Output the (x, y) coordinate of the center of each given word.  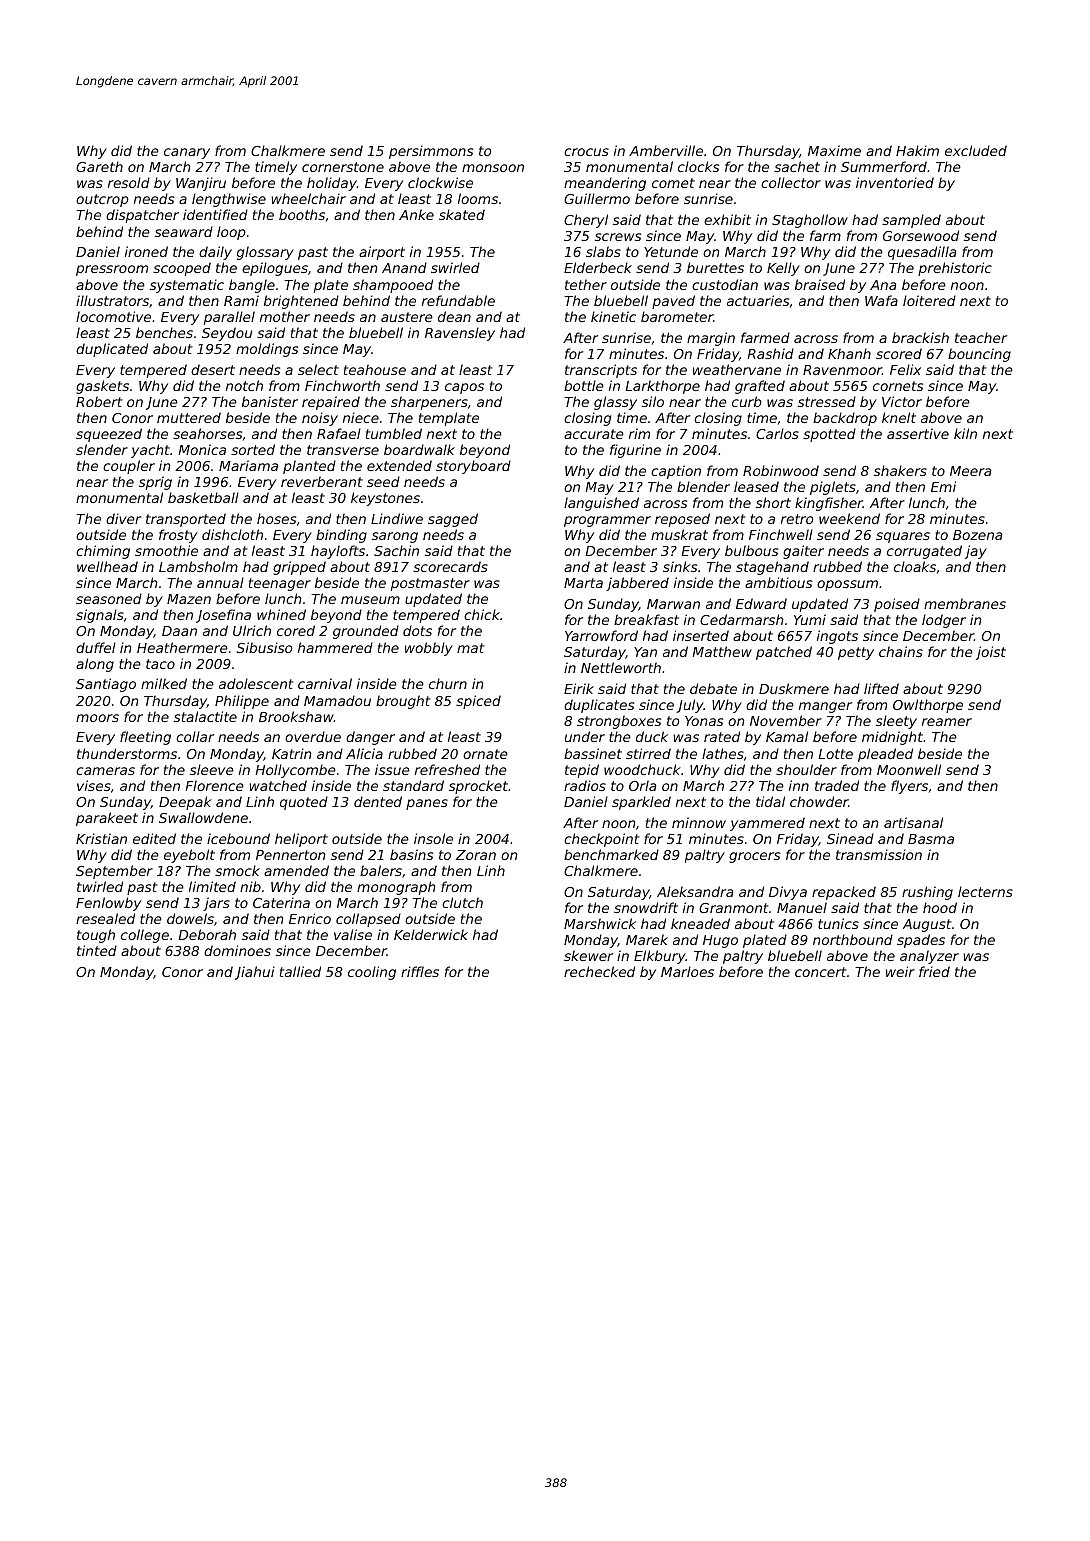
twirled (100, 886)
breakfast (646, 619)
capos (464, 388)
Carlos (777, 433)
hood (940, 907)
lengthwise (229, 200)
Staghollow (810, 221)
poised (897, 605)
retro (797, 519)
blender (703, 486)
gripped (299, 568)
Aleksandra (695, 891)
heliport (301, 840)
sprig (155, 483)
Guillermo (597, 198)
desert (213, 369)
